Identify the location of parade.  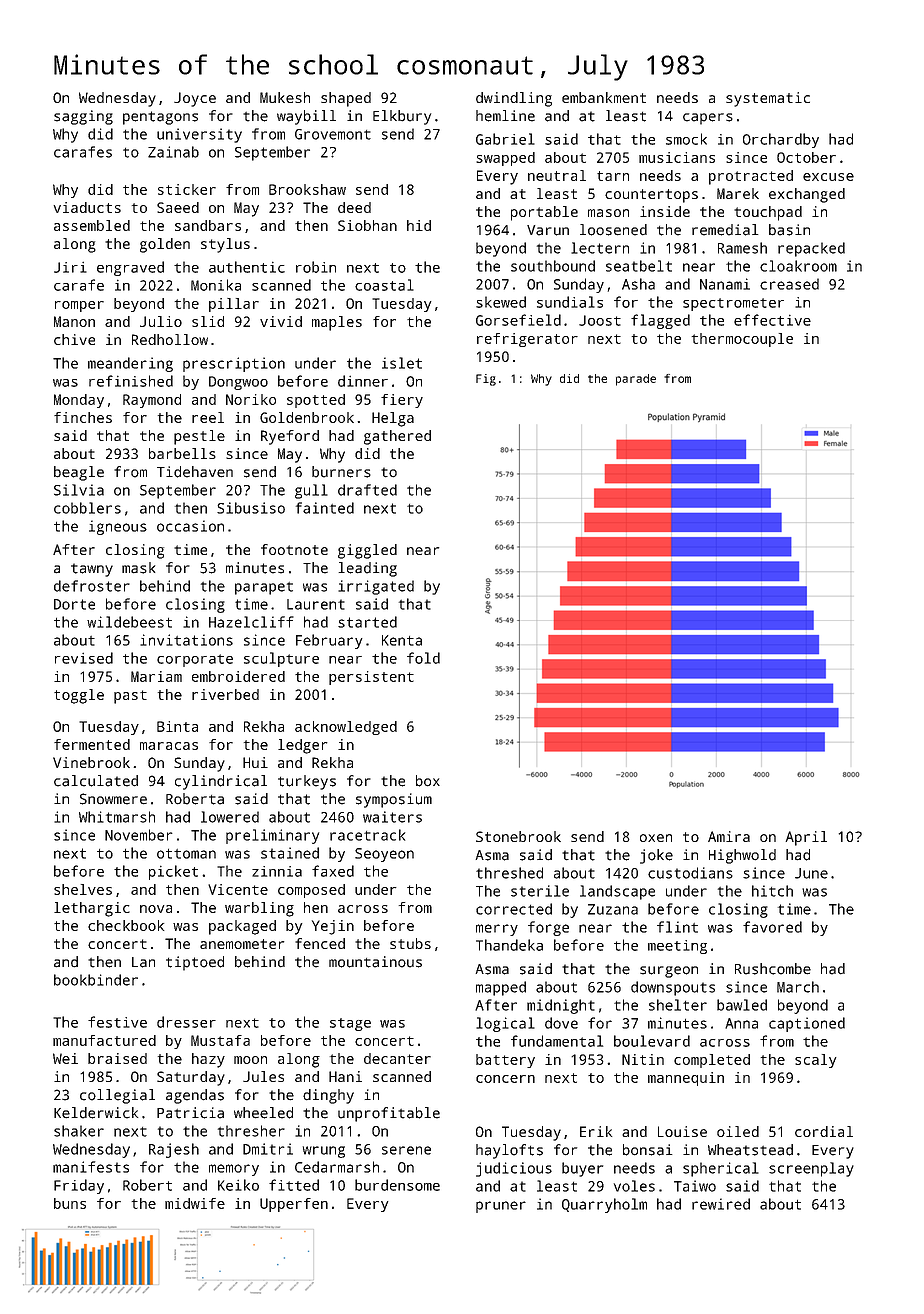
(636, 380).
